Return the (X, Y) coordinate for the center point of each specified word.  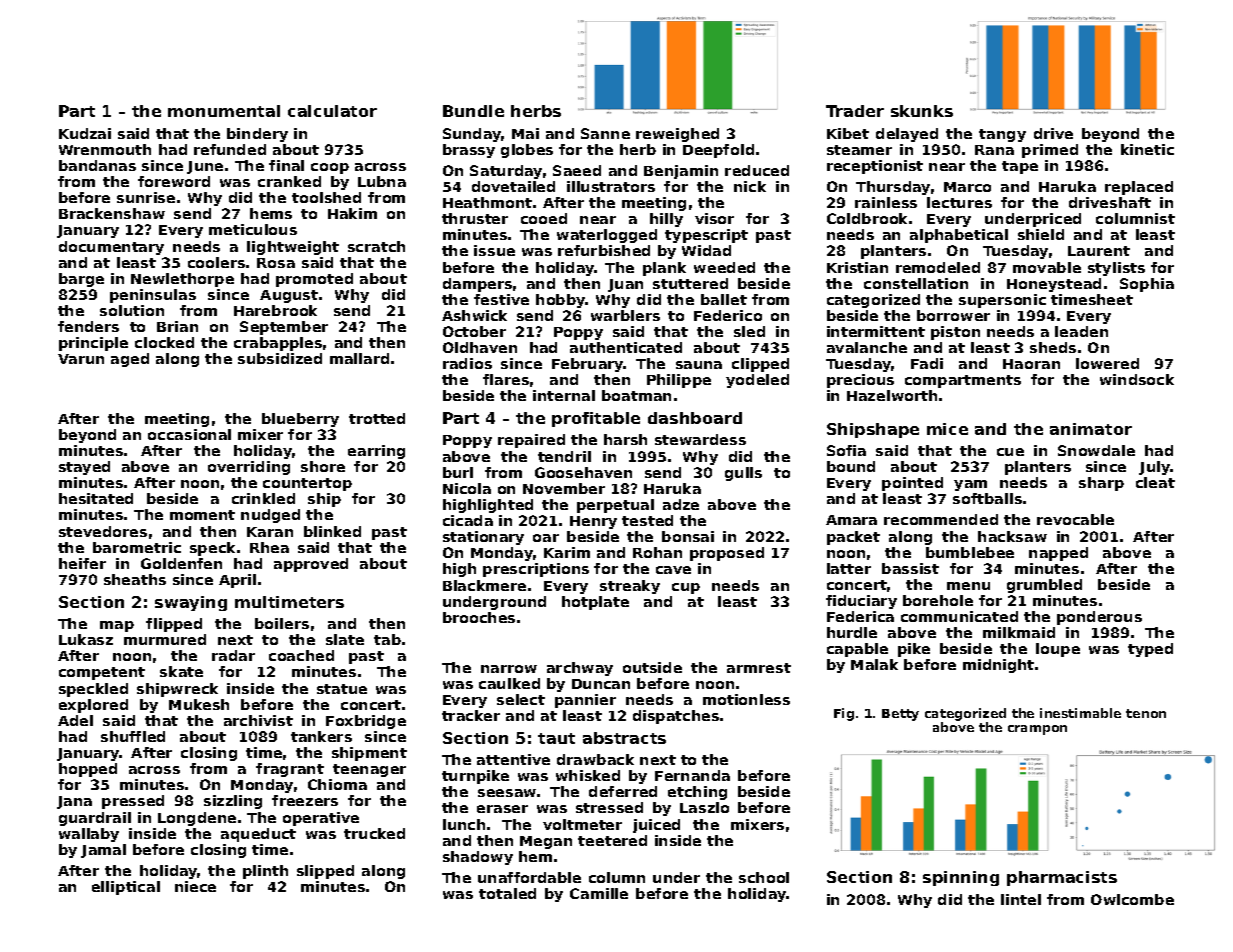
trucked (374, 833)
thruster (475, 218)
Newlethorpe (182, 280)
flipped (174, 625)
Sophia (1147, 285)
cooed (544, 218)
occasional (189, 434)
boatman (636, 395)
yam (970, 485)
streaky (630, 587)
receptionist (875, 167)
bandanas (97, 165)
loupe (1058, 650)
